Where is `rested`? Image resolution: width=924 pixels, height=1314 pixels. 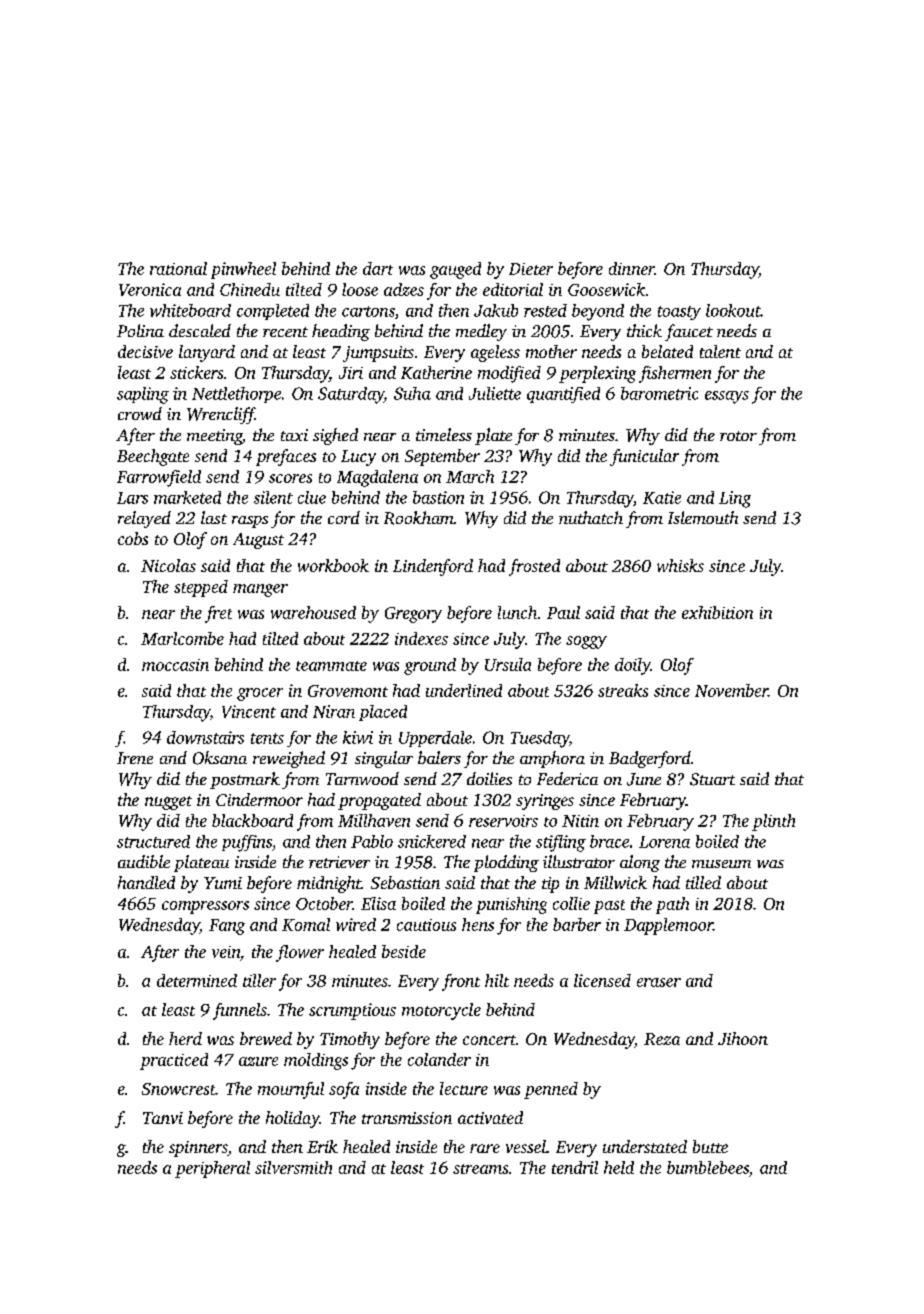
rested is located at coordinates (545, 310).
